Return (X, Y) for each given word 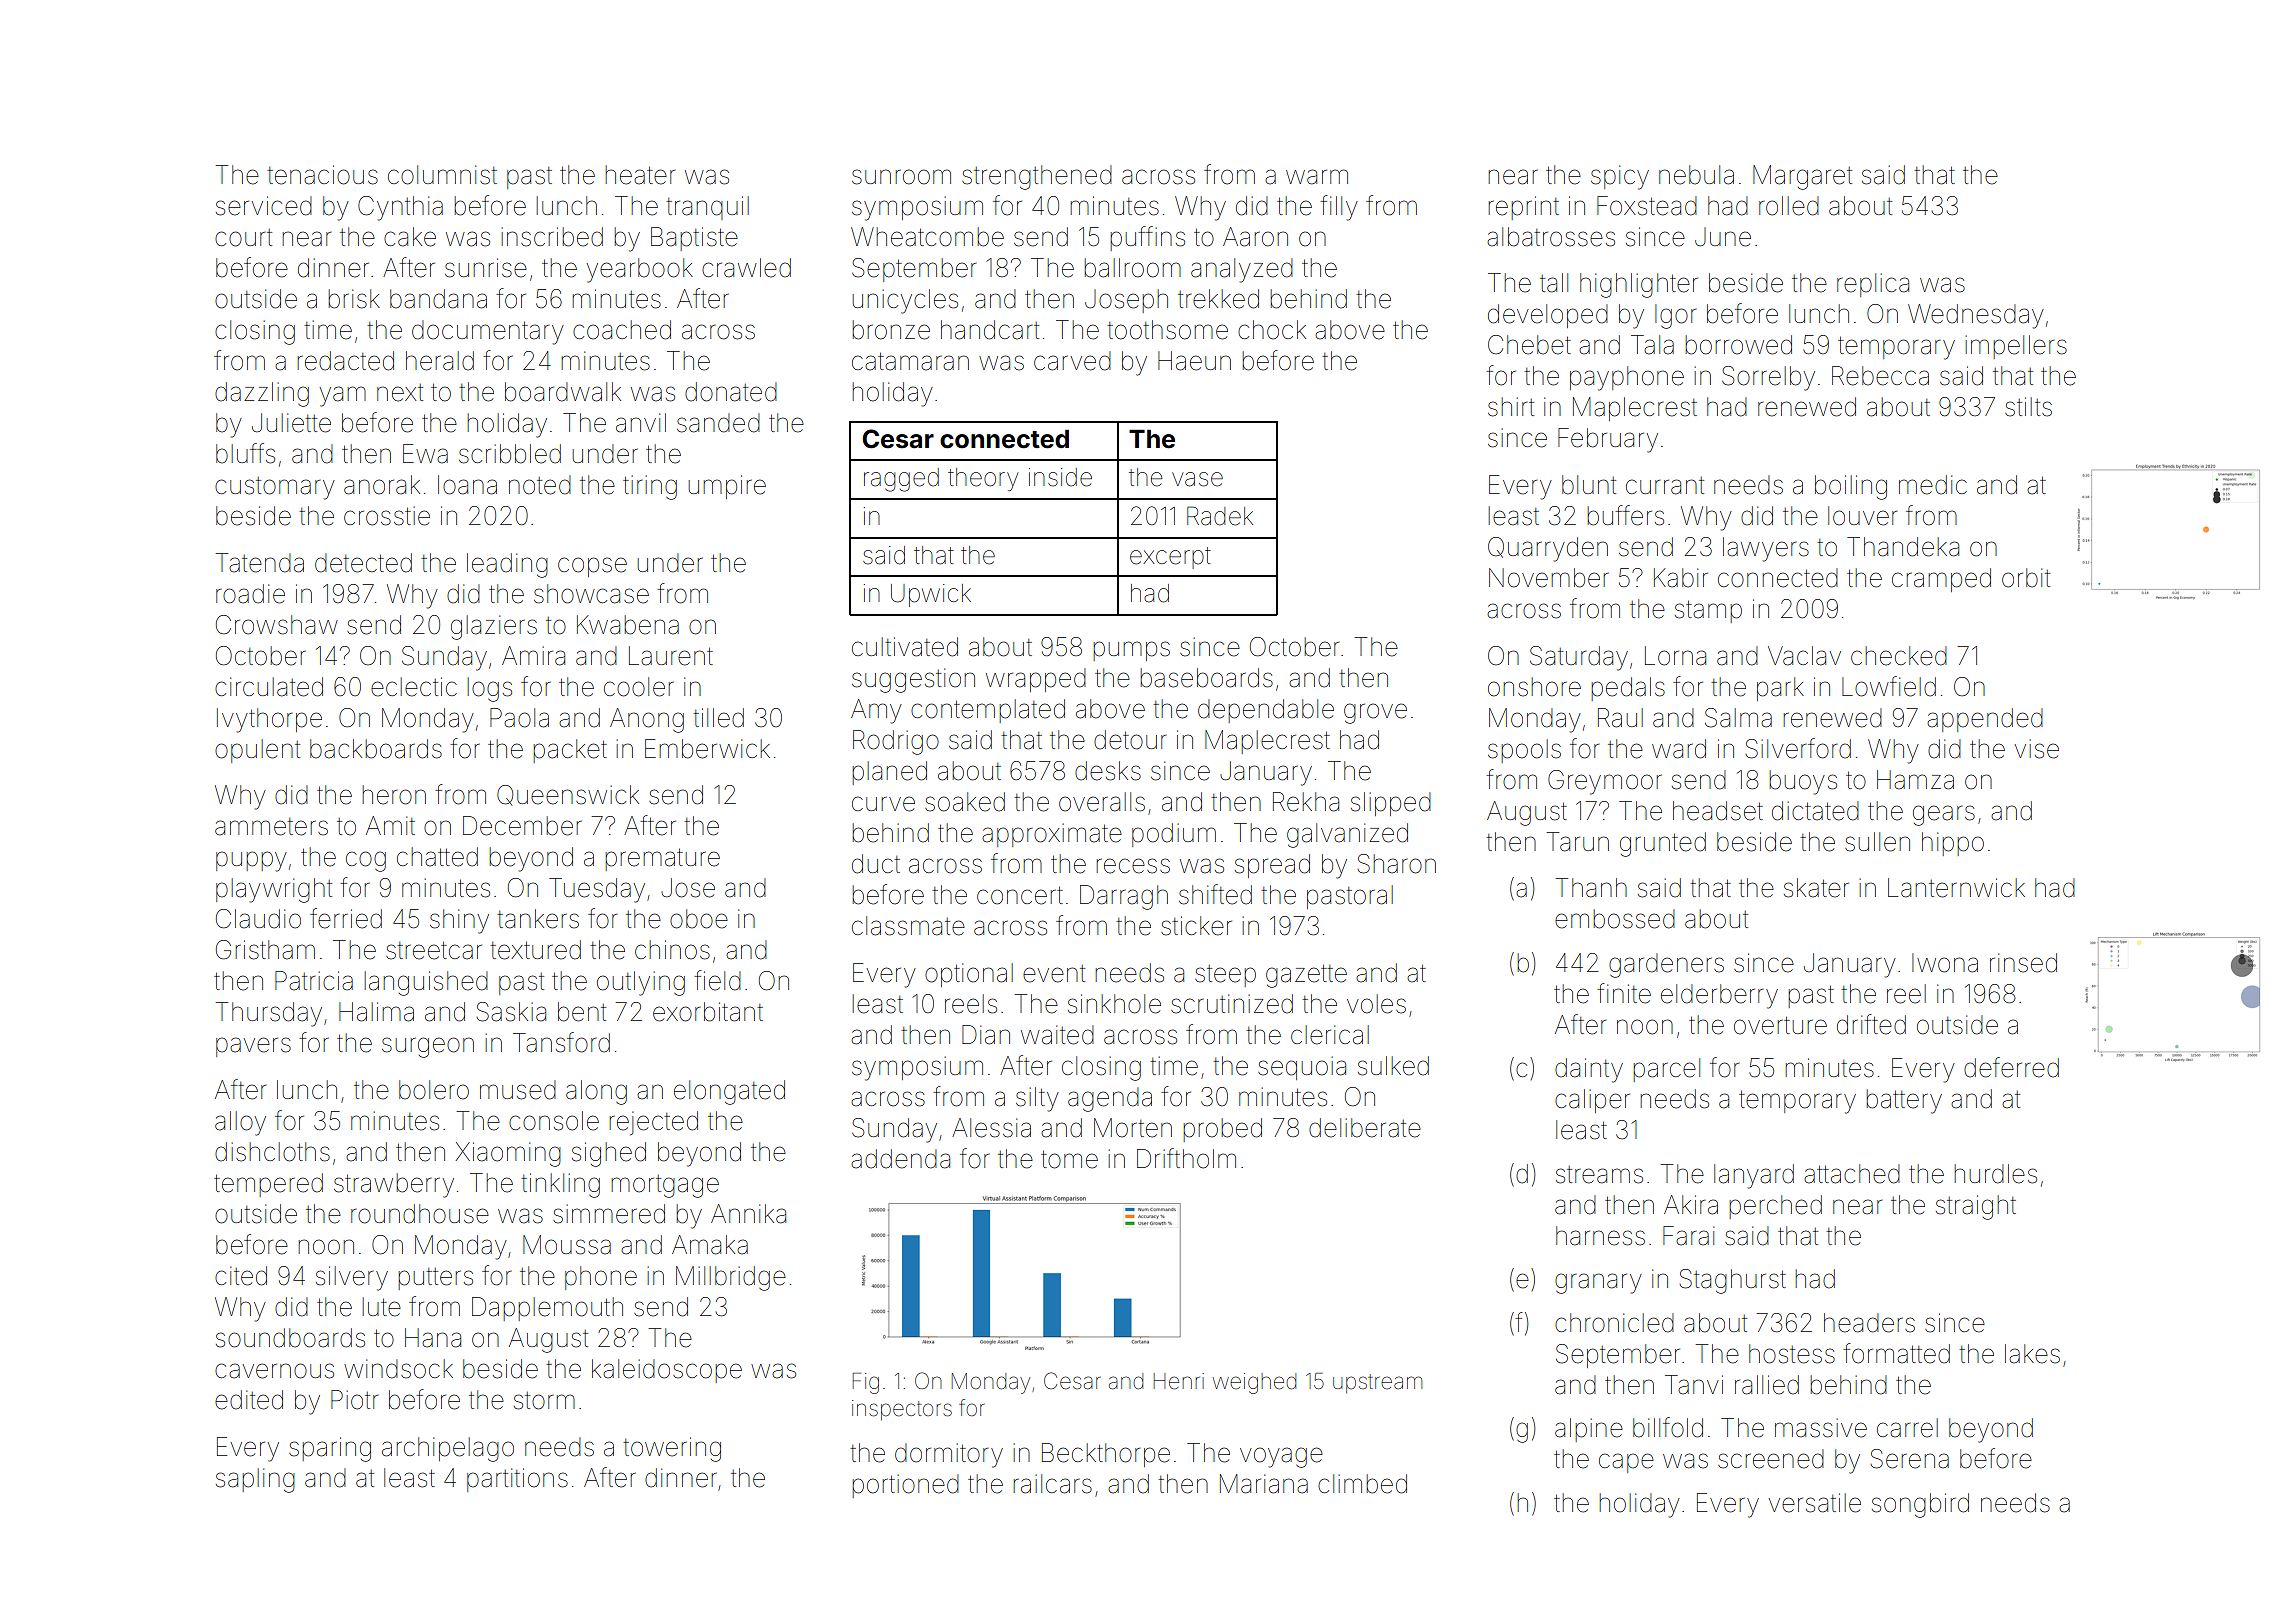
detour (1130, 740)
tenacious (322, 175)
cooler (639, 687)
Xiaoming (508, 1154)
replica (1873, 285)
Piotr (354, 1400)
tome (1069, 1159)
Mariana (1264, 1484)
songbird (1920, 1505)
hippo (1953, 844)
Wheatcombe (927, 237)
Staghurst (1732, 1281)
